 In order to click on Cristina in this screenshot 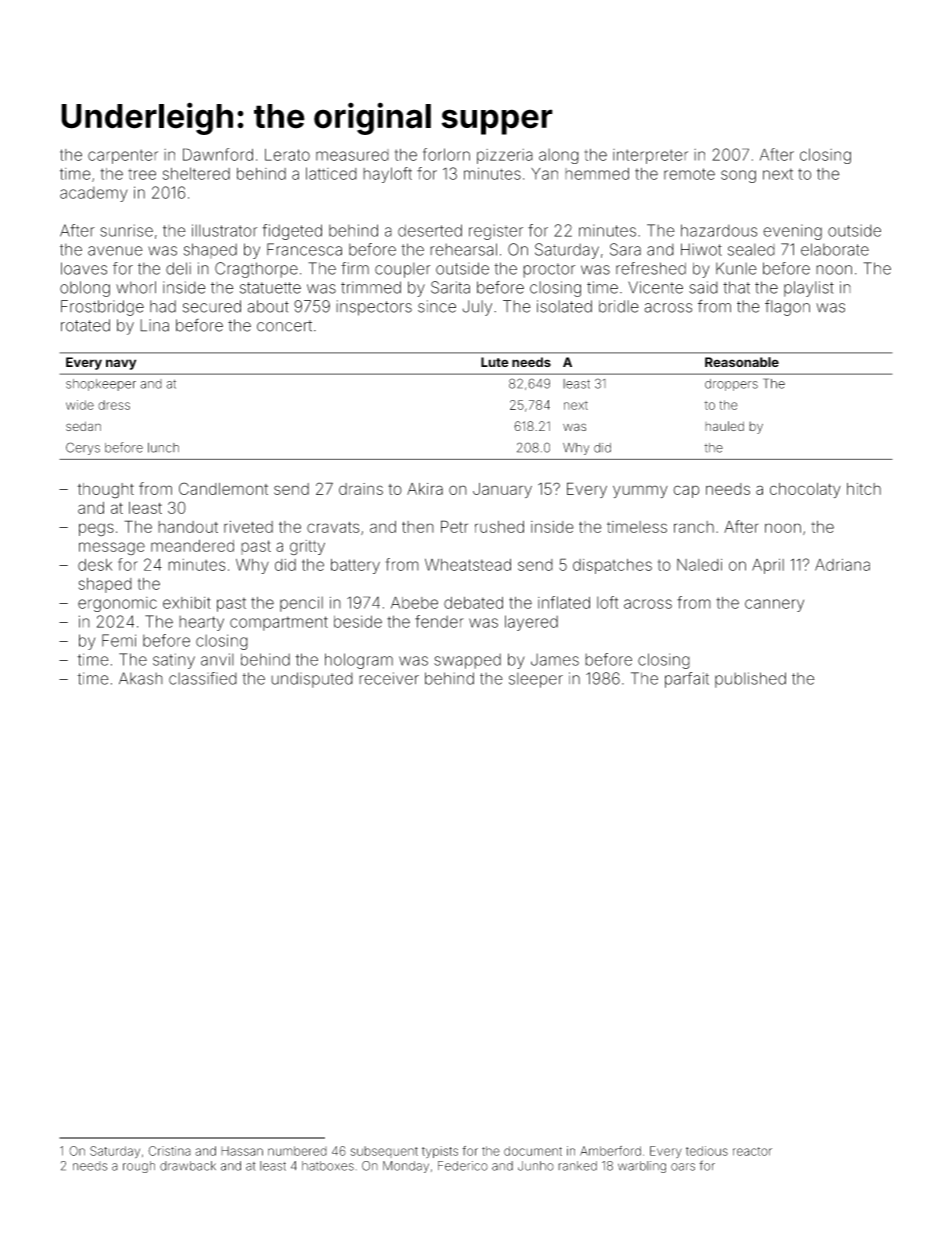, I will do `click(169, 1151)`.
